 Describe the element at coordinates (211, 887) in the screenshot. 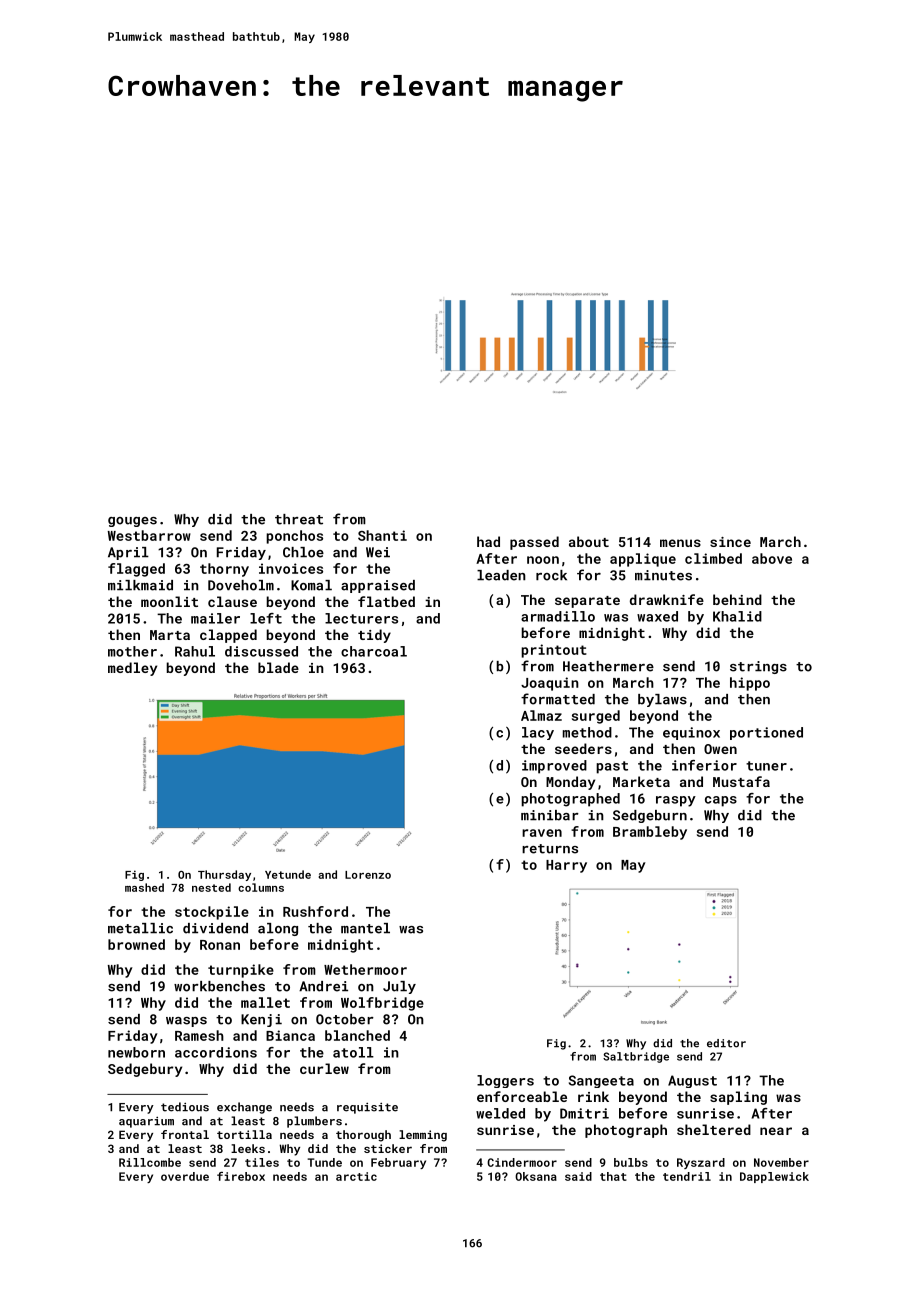

I see `nested` at that location.
